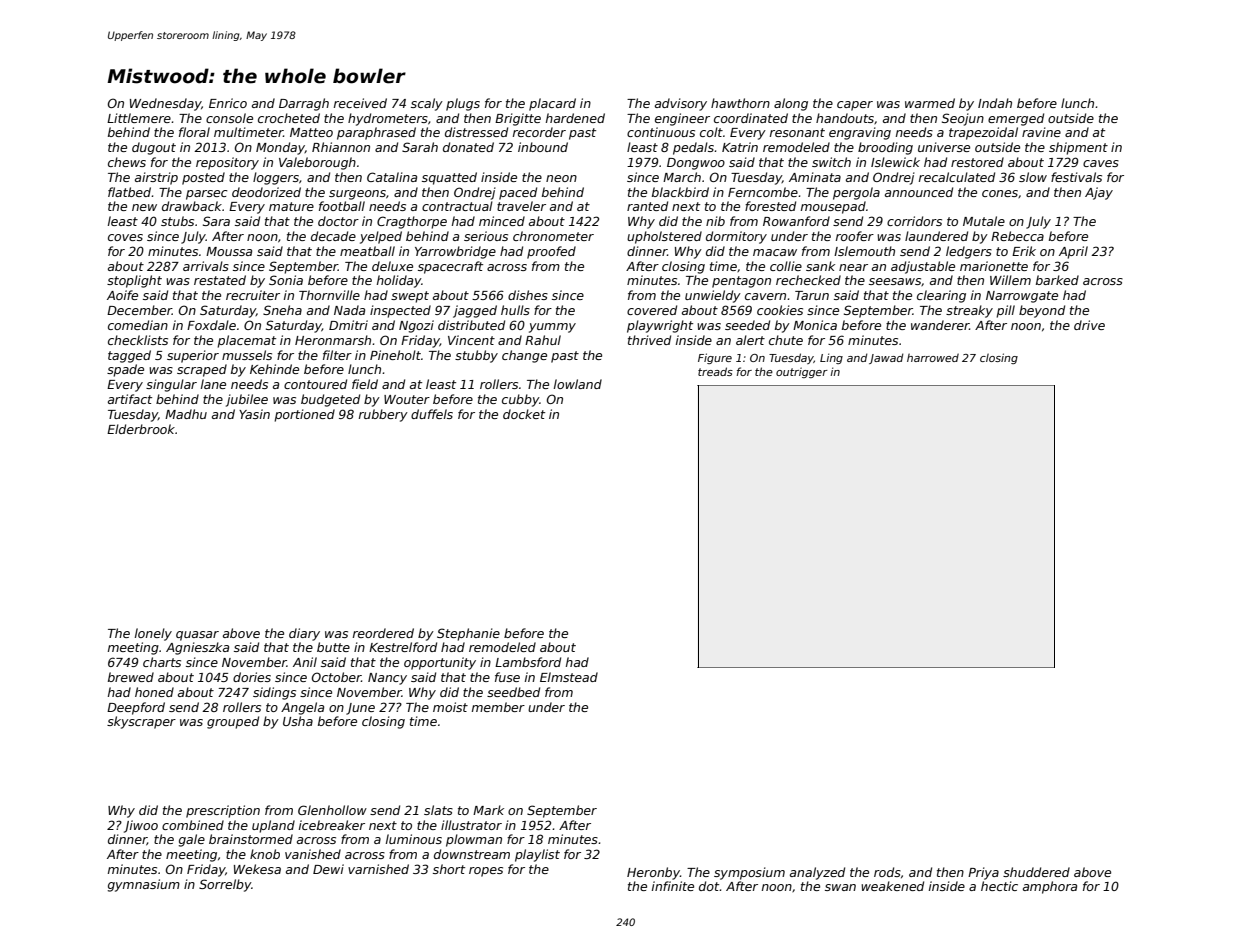 This screenshot has height=952, width=1233. I want to click on butte, so click(333, 647).
